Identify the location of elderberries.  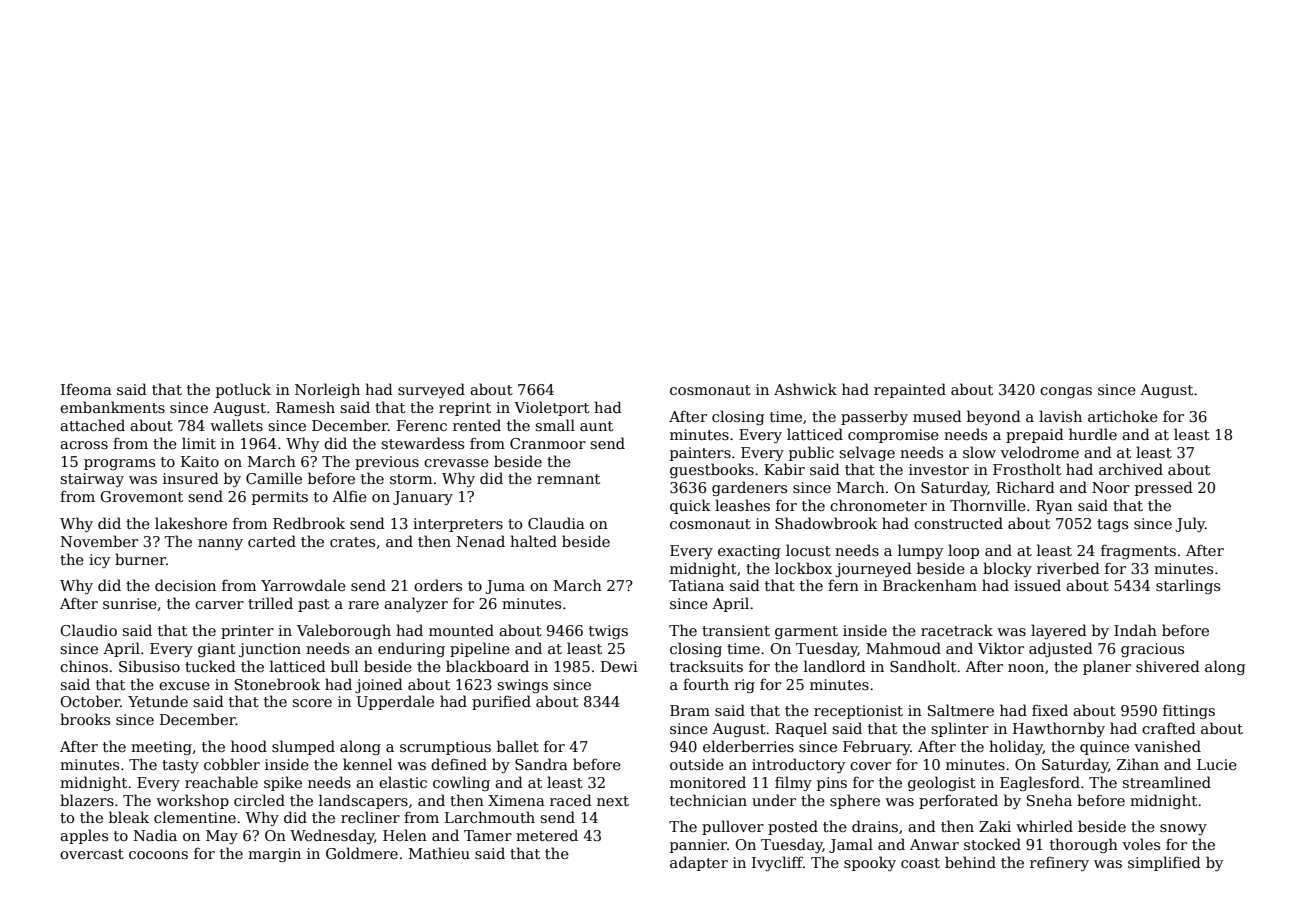
(748, 746).
